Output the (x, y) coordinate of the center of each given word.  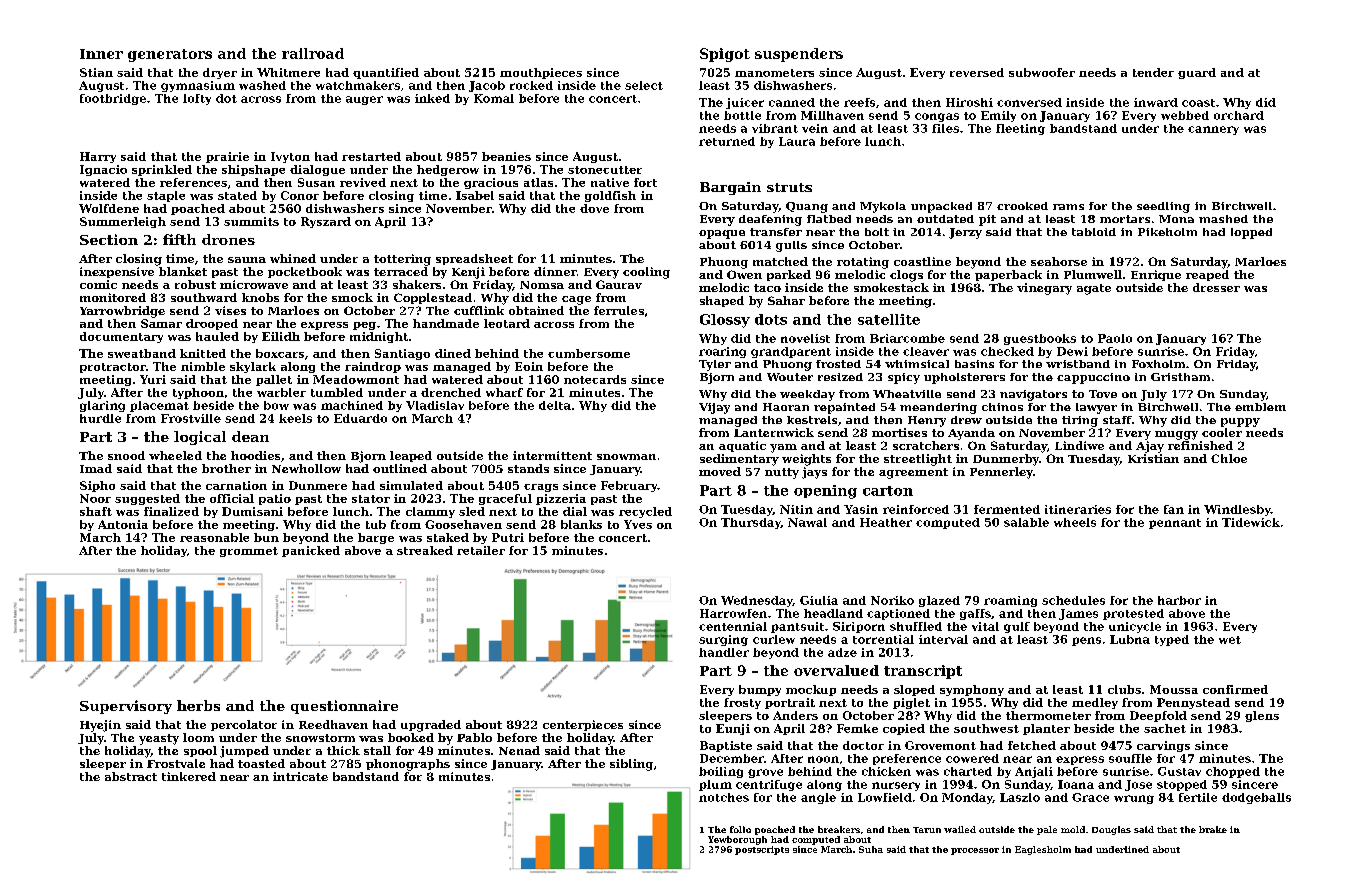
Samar (161, 323)
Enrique (1156, 275)
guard (1197, 73)
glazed (939, 601)
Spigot (725, 55)
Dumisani (252, 511)
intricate (300, 776)
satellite (889, 319)
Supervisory (126, 707)
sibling (631, 765)
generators (170, 55)
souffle (1130, 758)
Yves (638, 524)
